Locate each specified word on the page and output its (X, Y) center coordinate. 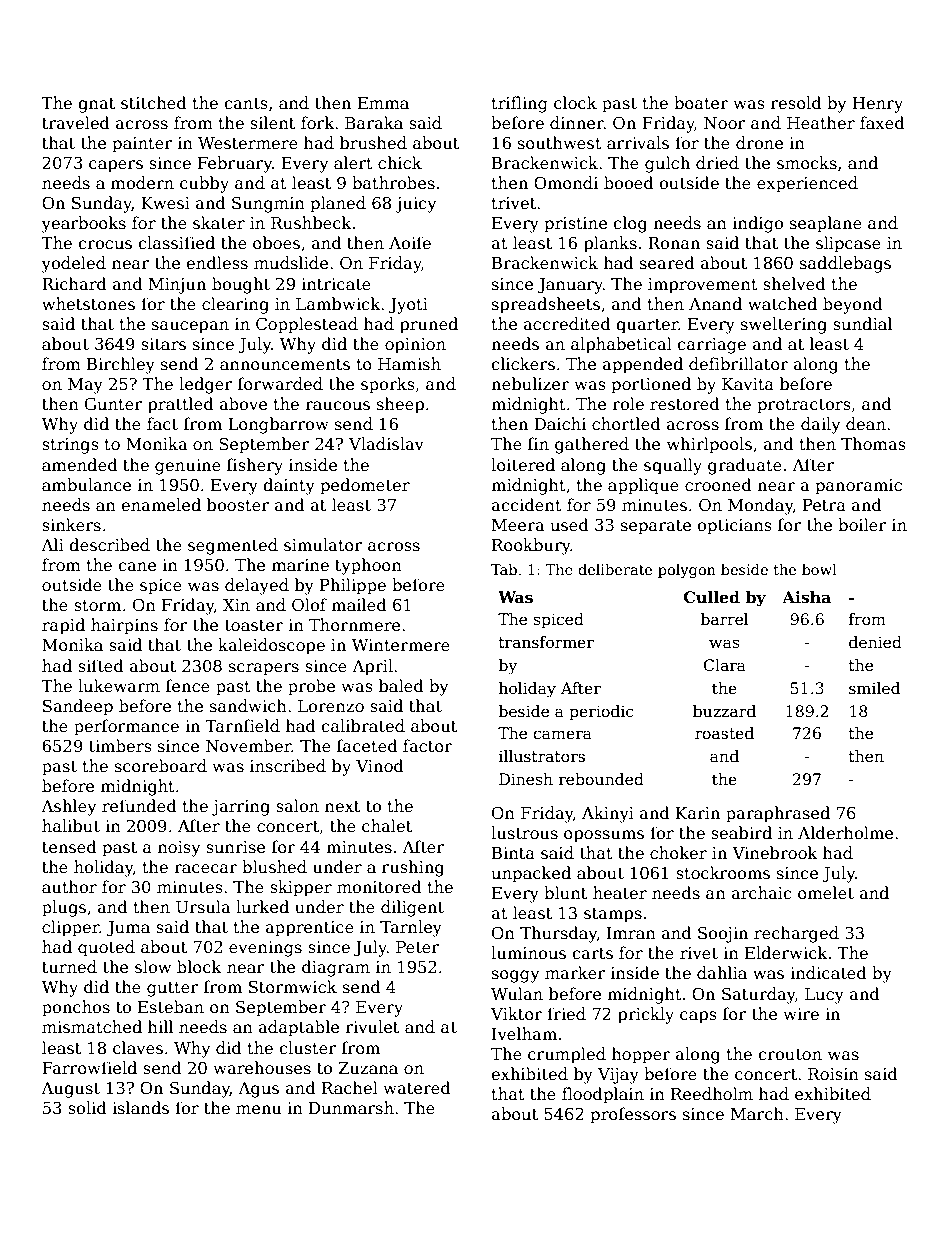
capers (116, 166)
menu (258, 1110)
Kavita (748, 384)
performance (126, 727)
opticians (734, 527)
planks (610, 244)
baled (401, 686)
